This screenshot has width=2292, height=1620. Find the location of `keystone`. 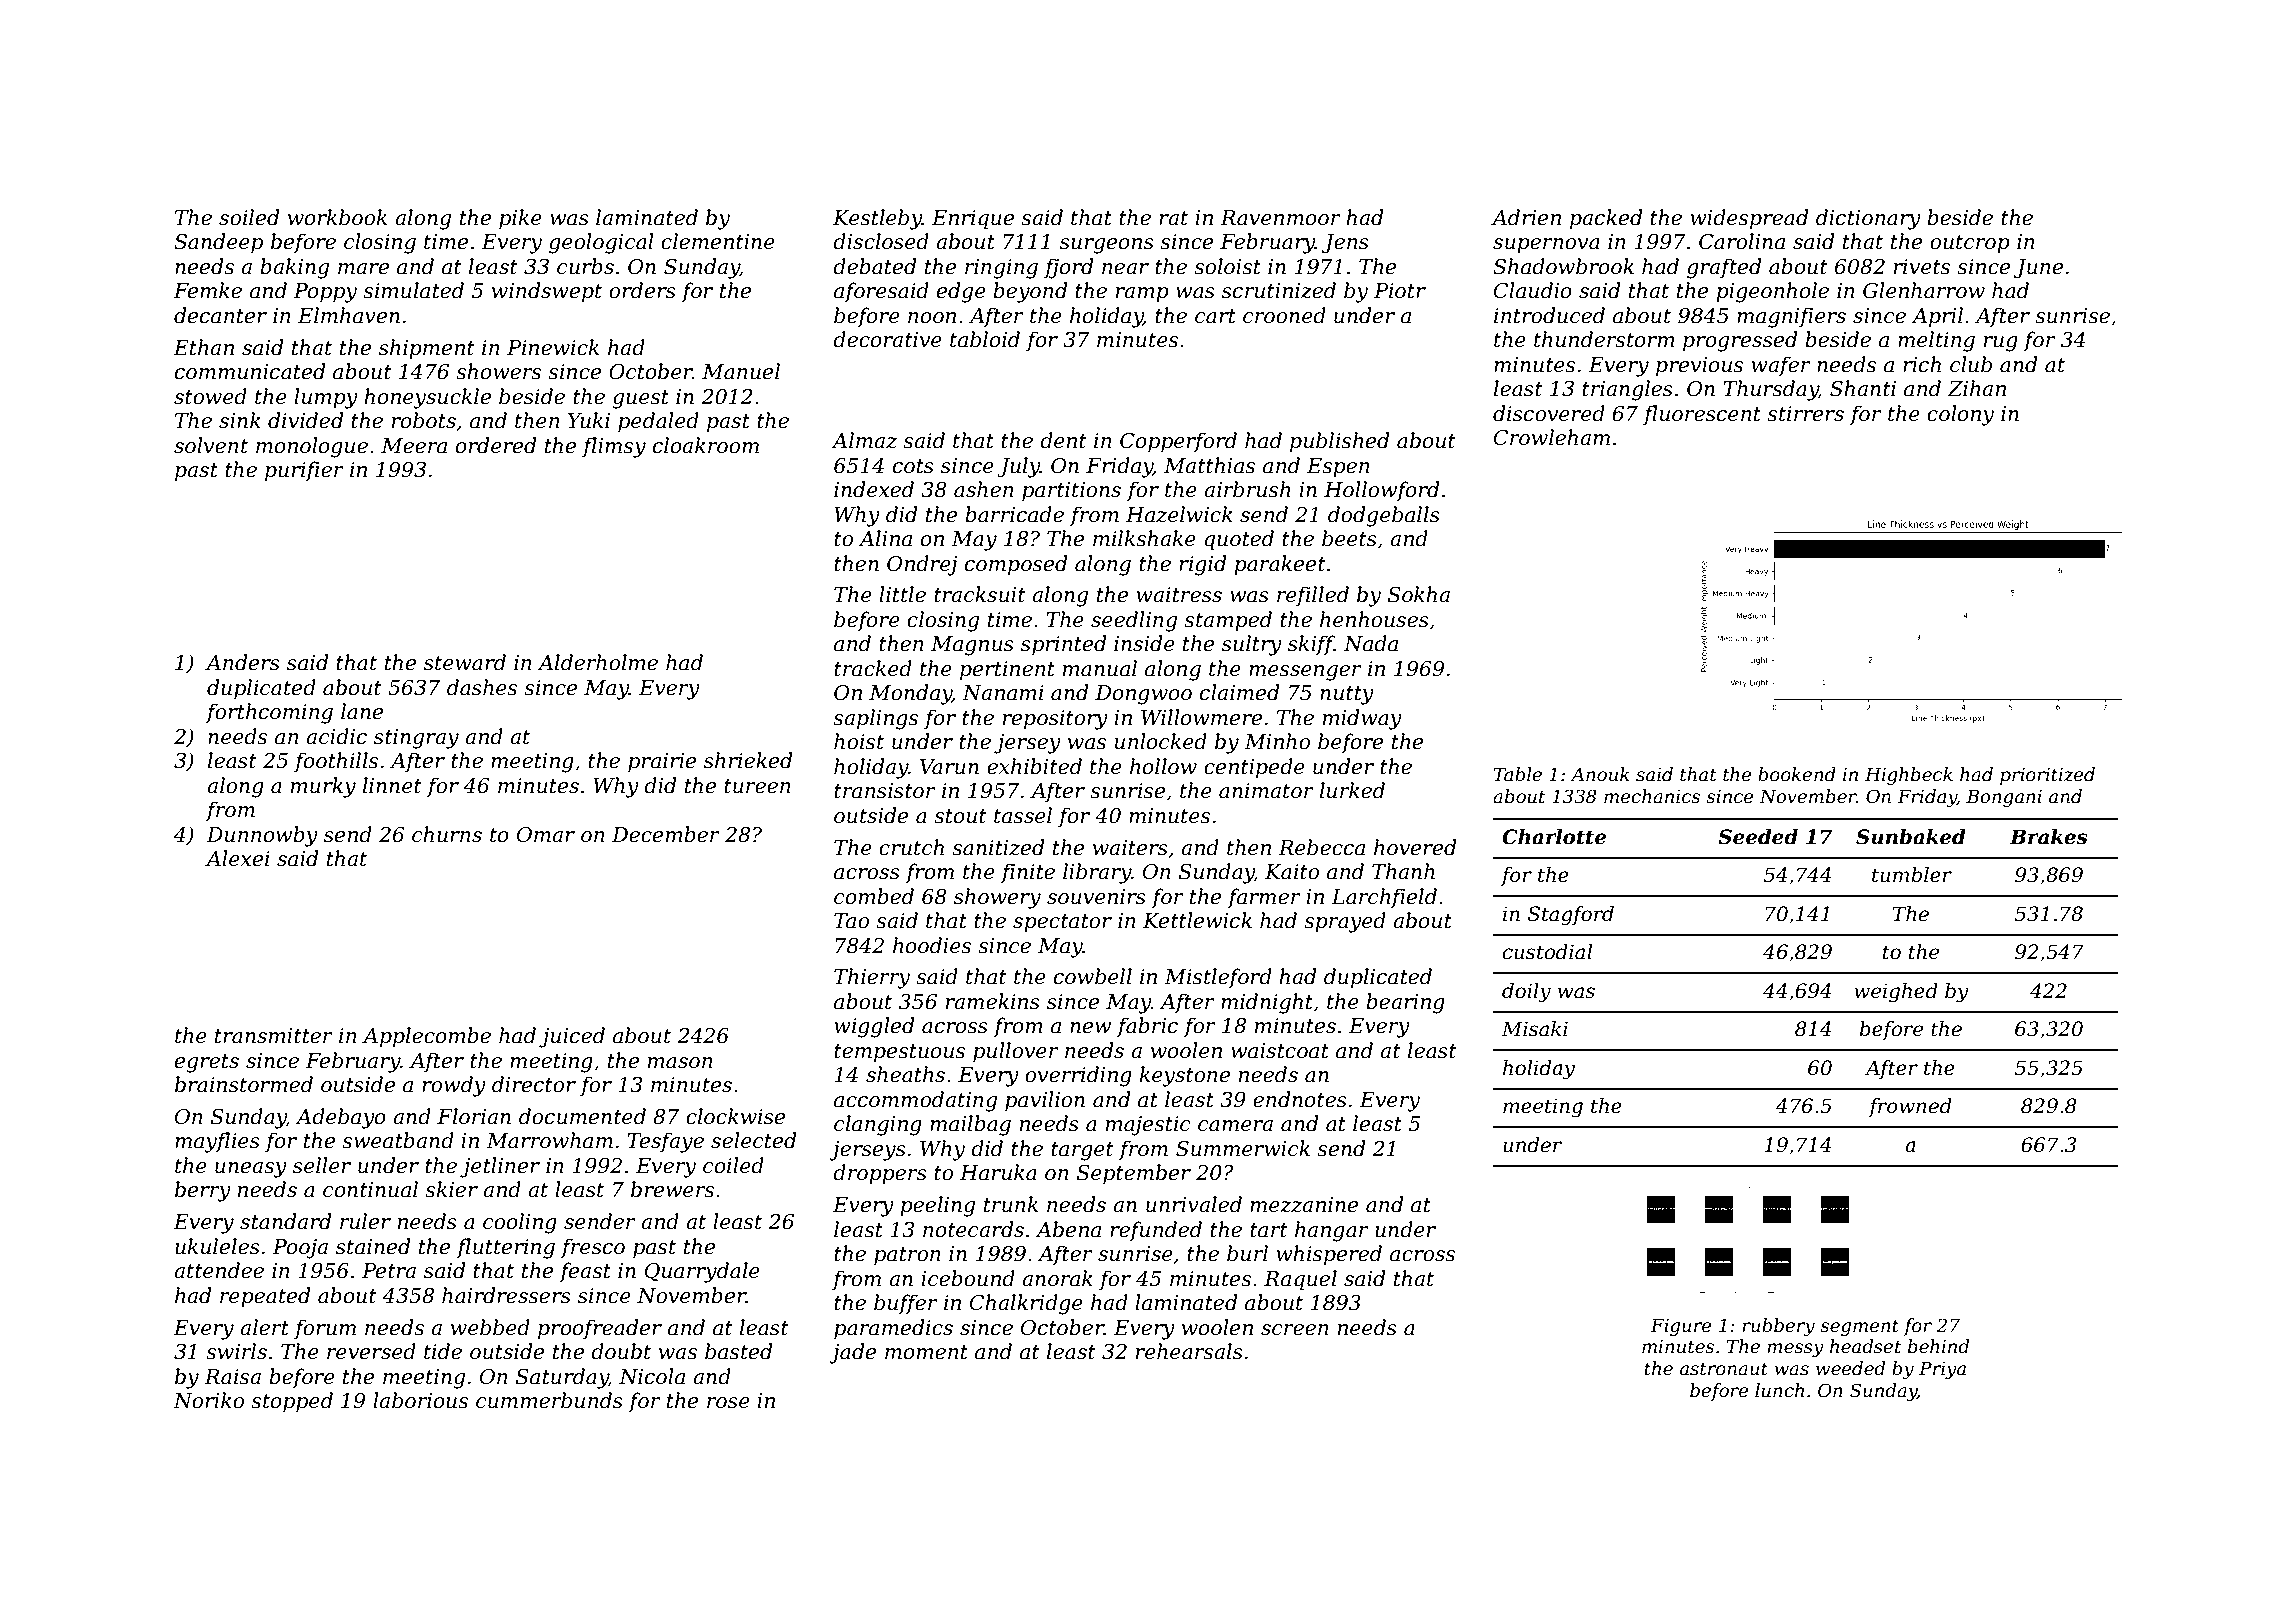

keystone is located at coordinates (1185, 1076).
